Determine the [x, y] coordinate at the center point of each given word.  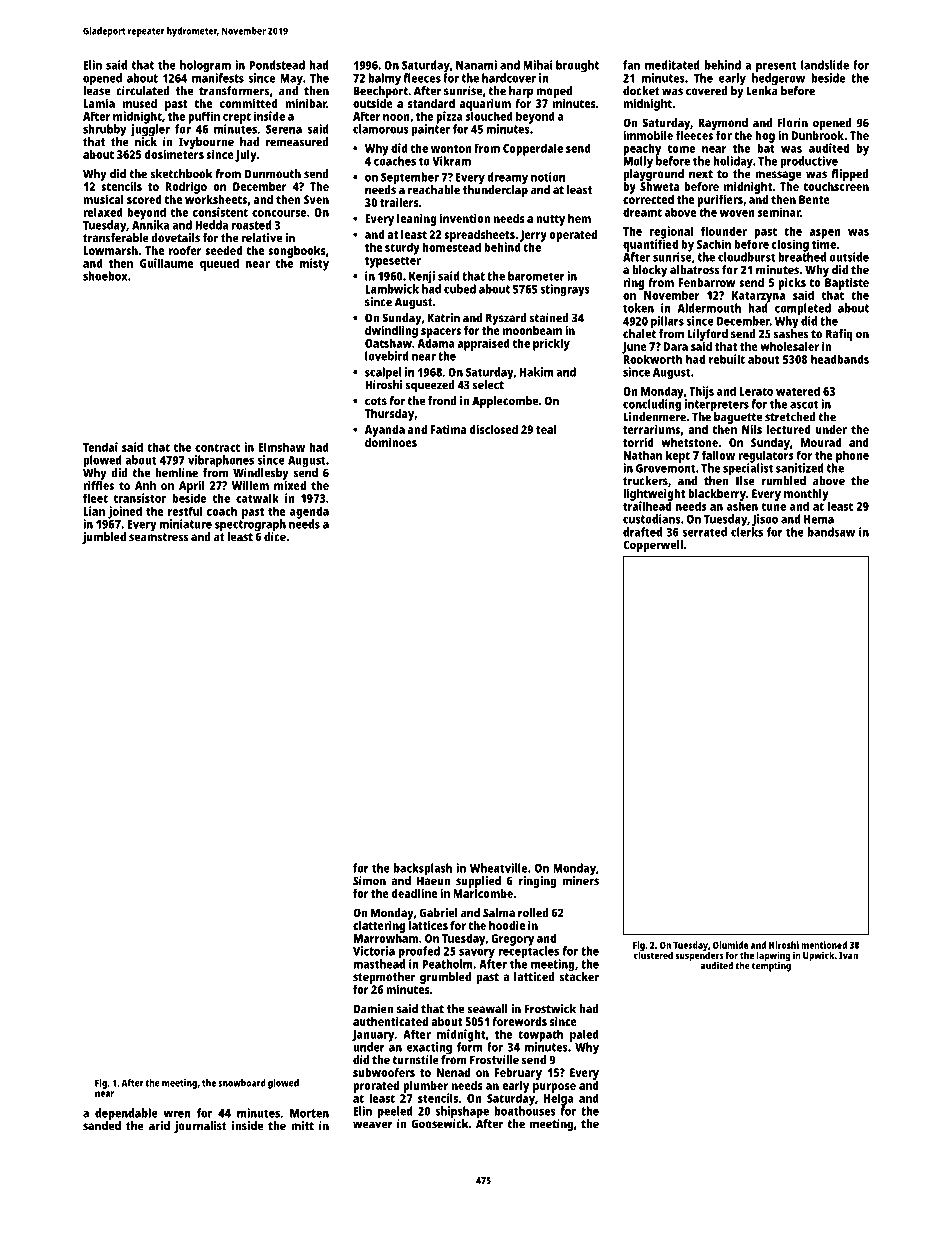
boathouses [525, 1111]
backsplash [423, 869]
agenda [309, 512]
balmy [384, 79]
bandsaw [831, 532]
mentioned [824, 945]
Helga [559, 1099]
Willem [250, 485]
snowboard [242, 1083]
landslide [825, 65]
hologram [205, 66]
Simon [369, 881]
